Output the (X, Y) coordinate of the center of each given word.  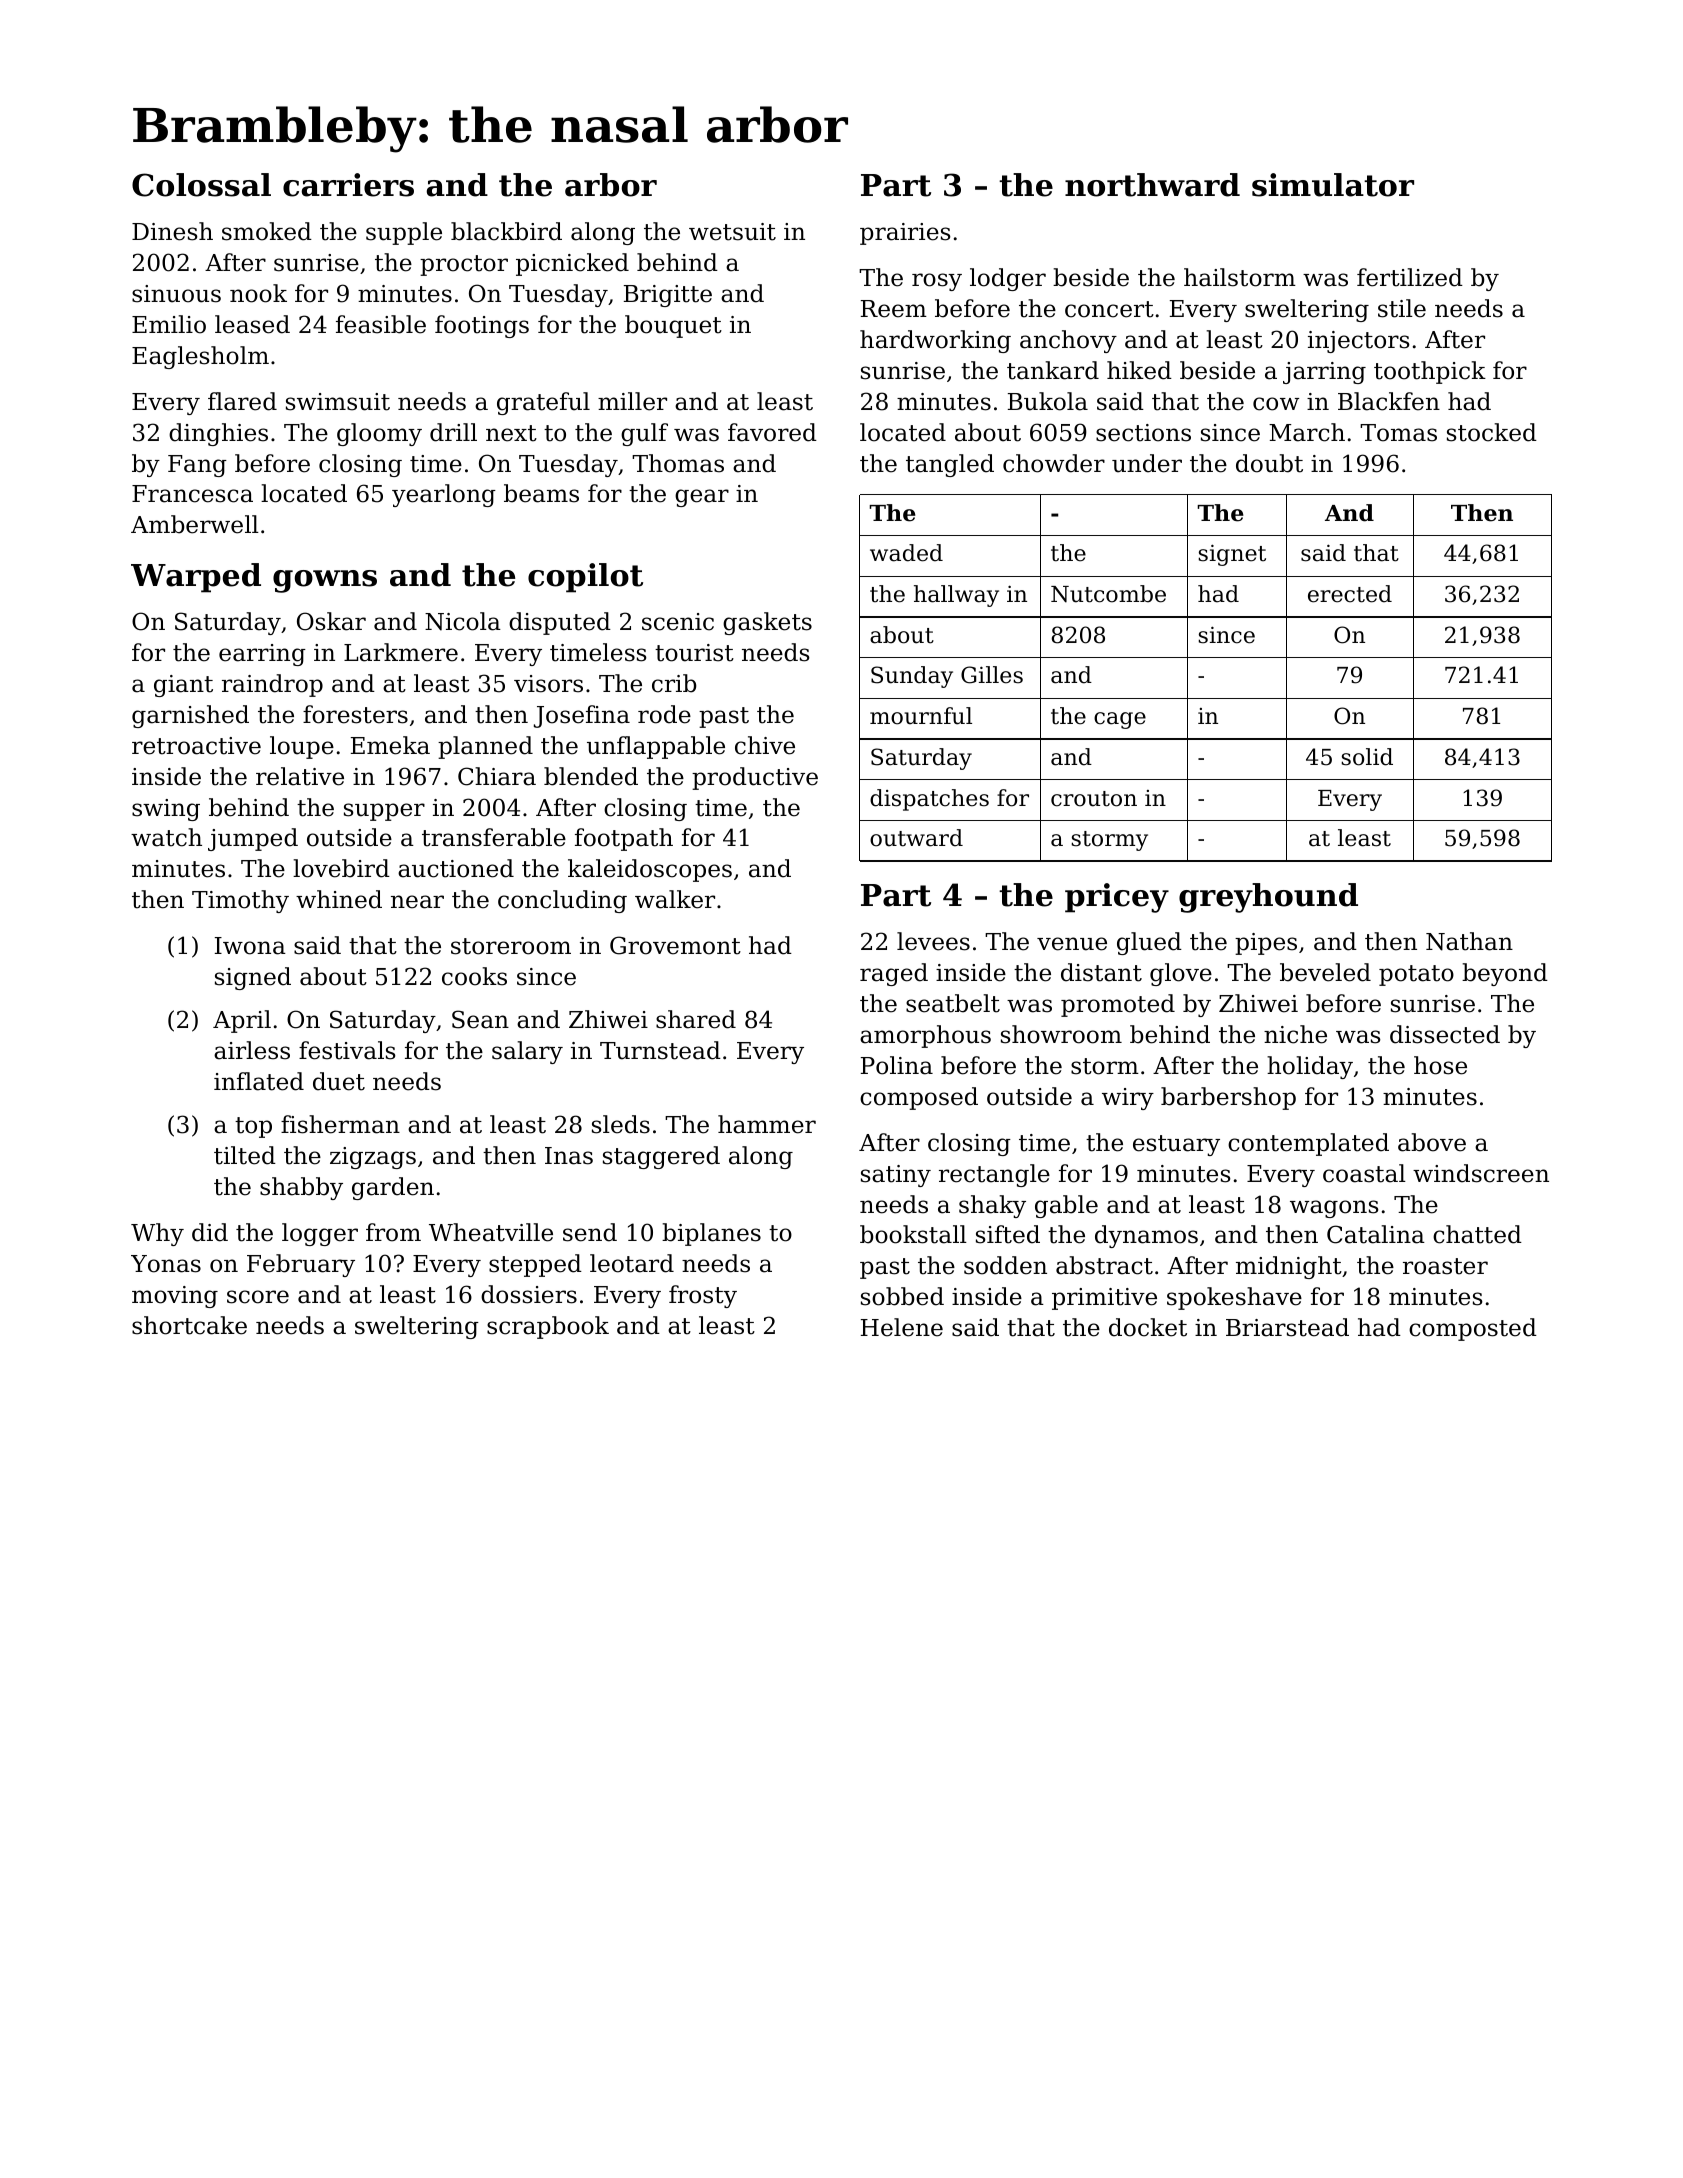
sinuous (176, 294)
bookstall (913, 1234)
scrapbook (548, 1327)
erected (1350, 594)
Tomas (1398, 433)
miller (632, 401)
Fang (197, 466)
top (253, 1127)
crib (674, 683)
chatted (1477, 1234)
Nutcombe (1108, 594)
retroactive (196, 746)
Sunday (912, 677)
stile (1402, 308)
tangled (950, 465)
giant (183, 686)
